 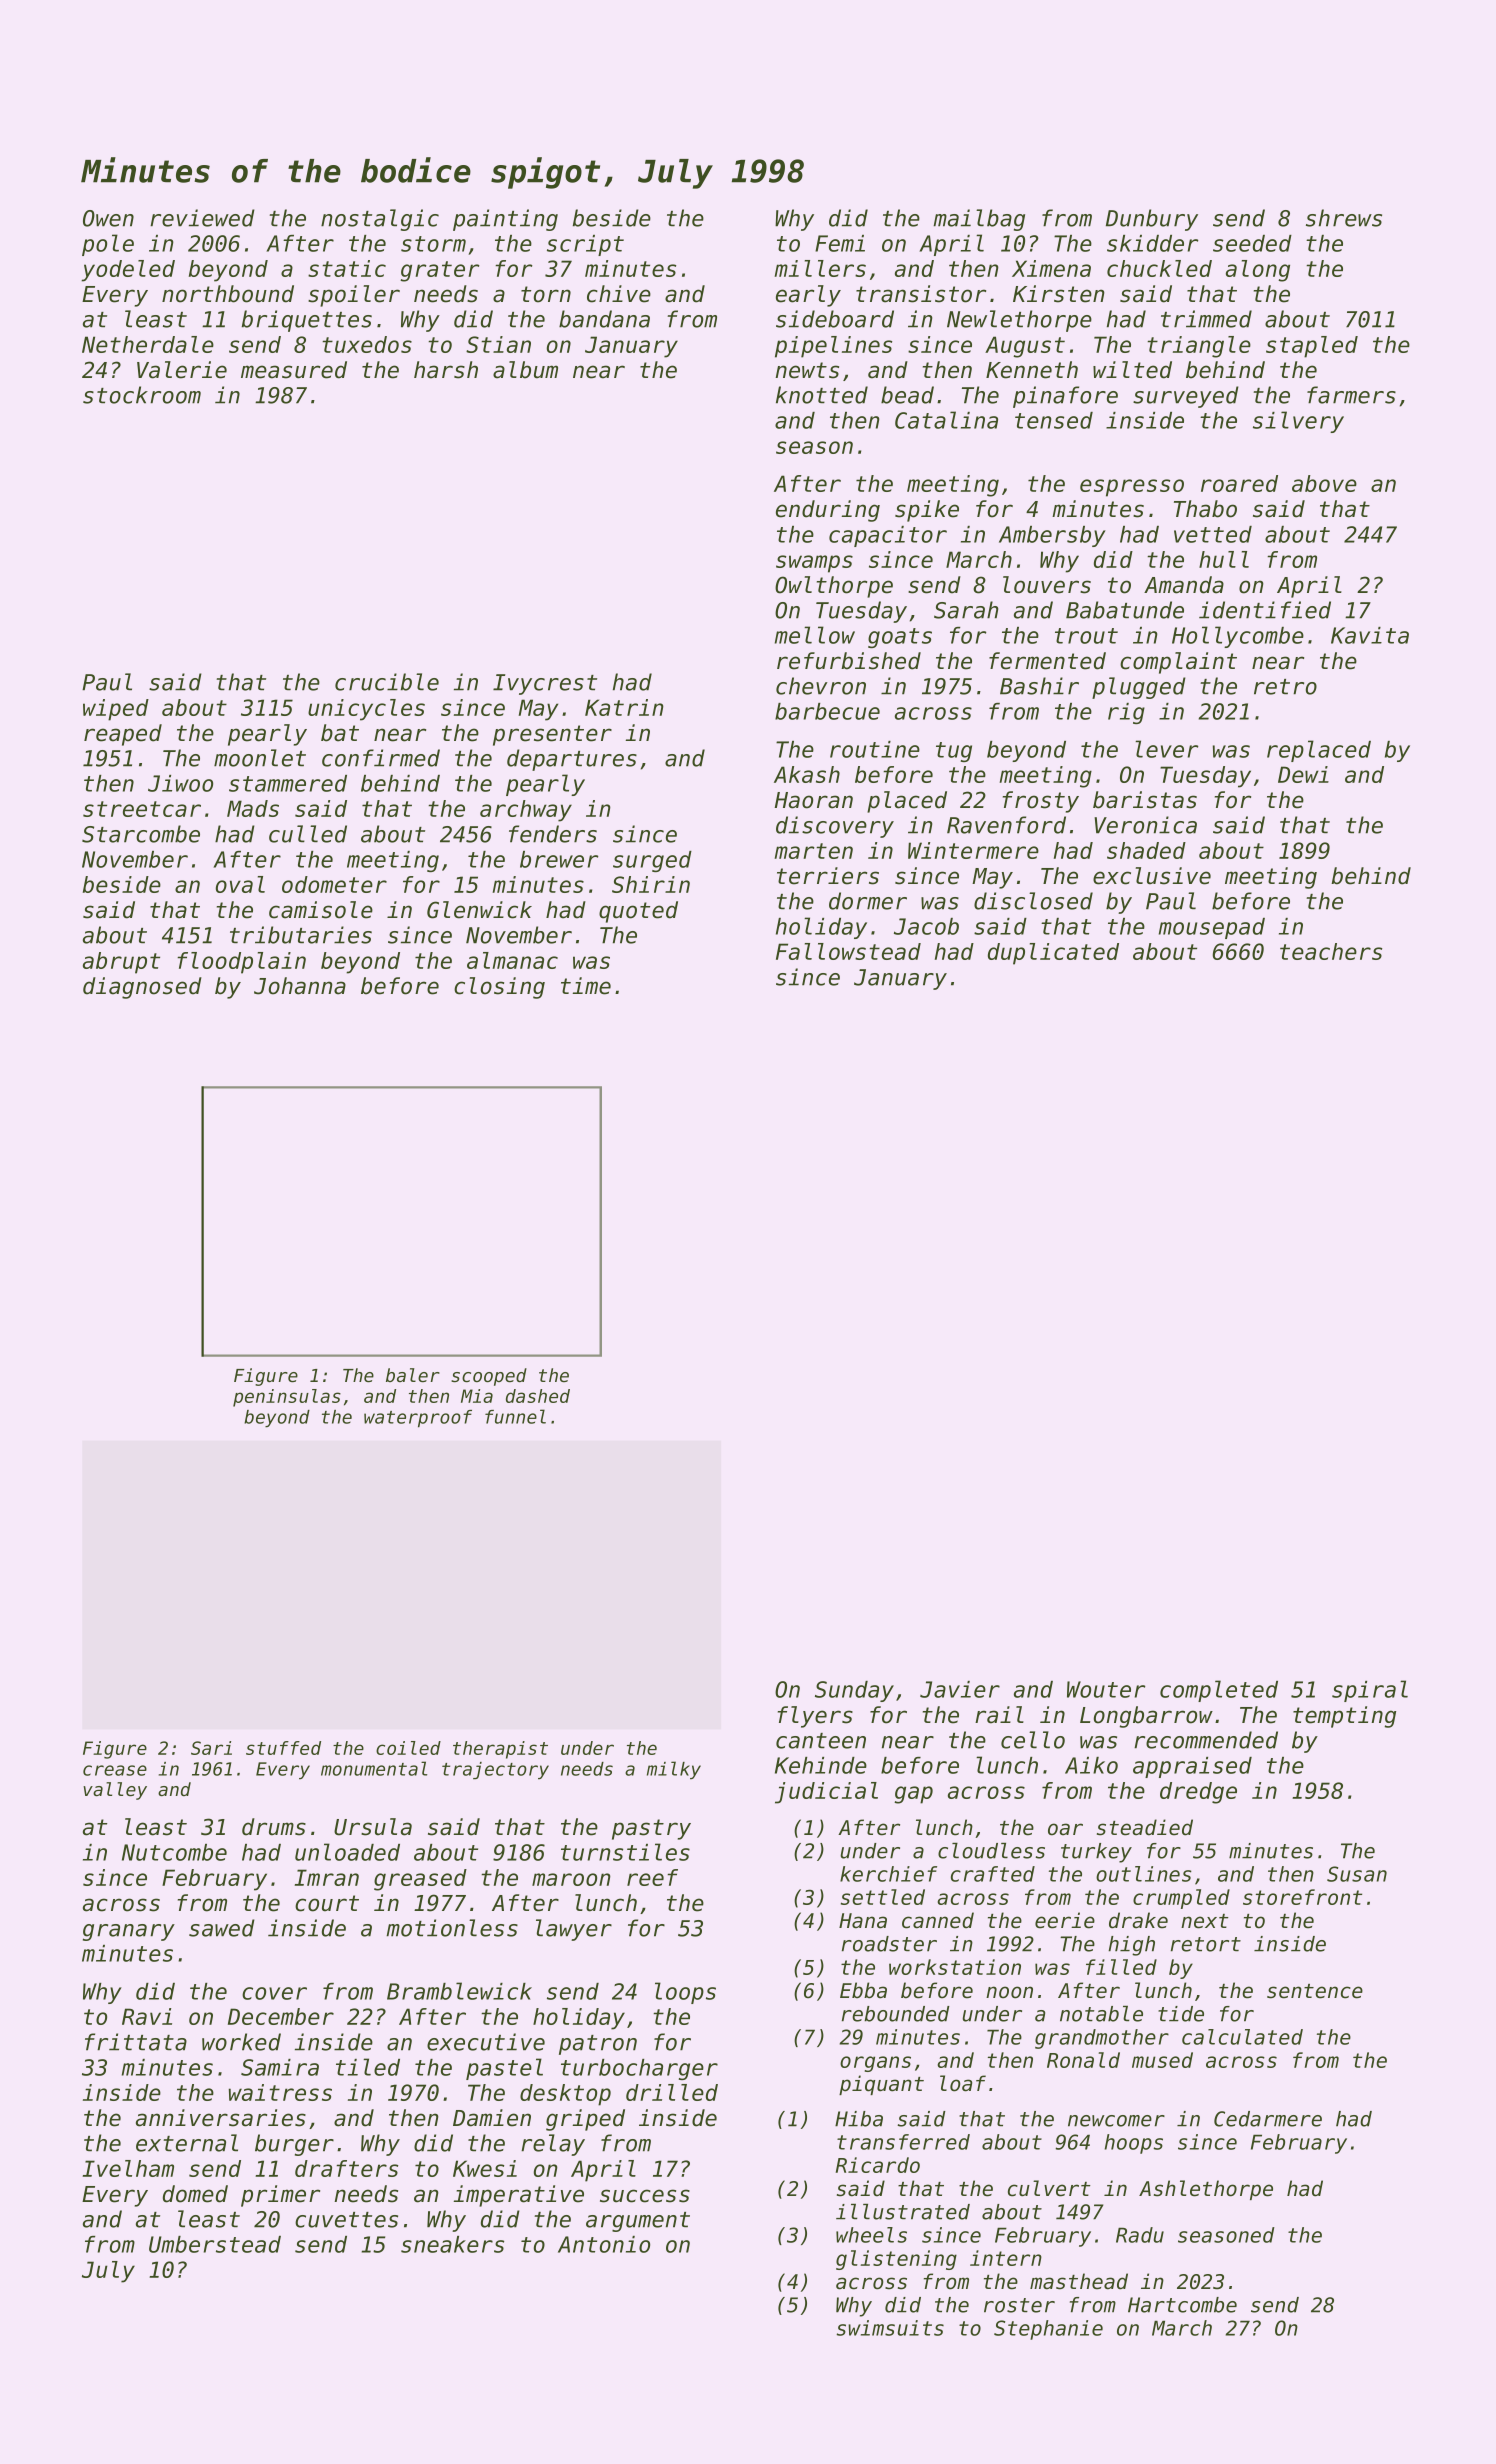 I want to click on Umberstead, so click(x=215, y=2244).
